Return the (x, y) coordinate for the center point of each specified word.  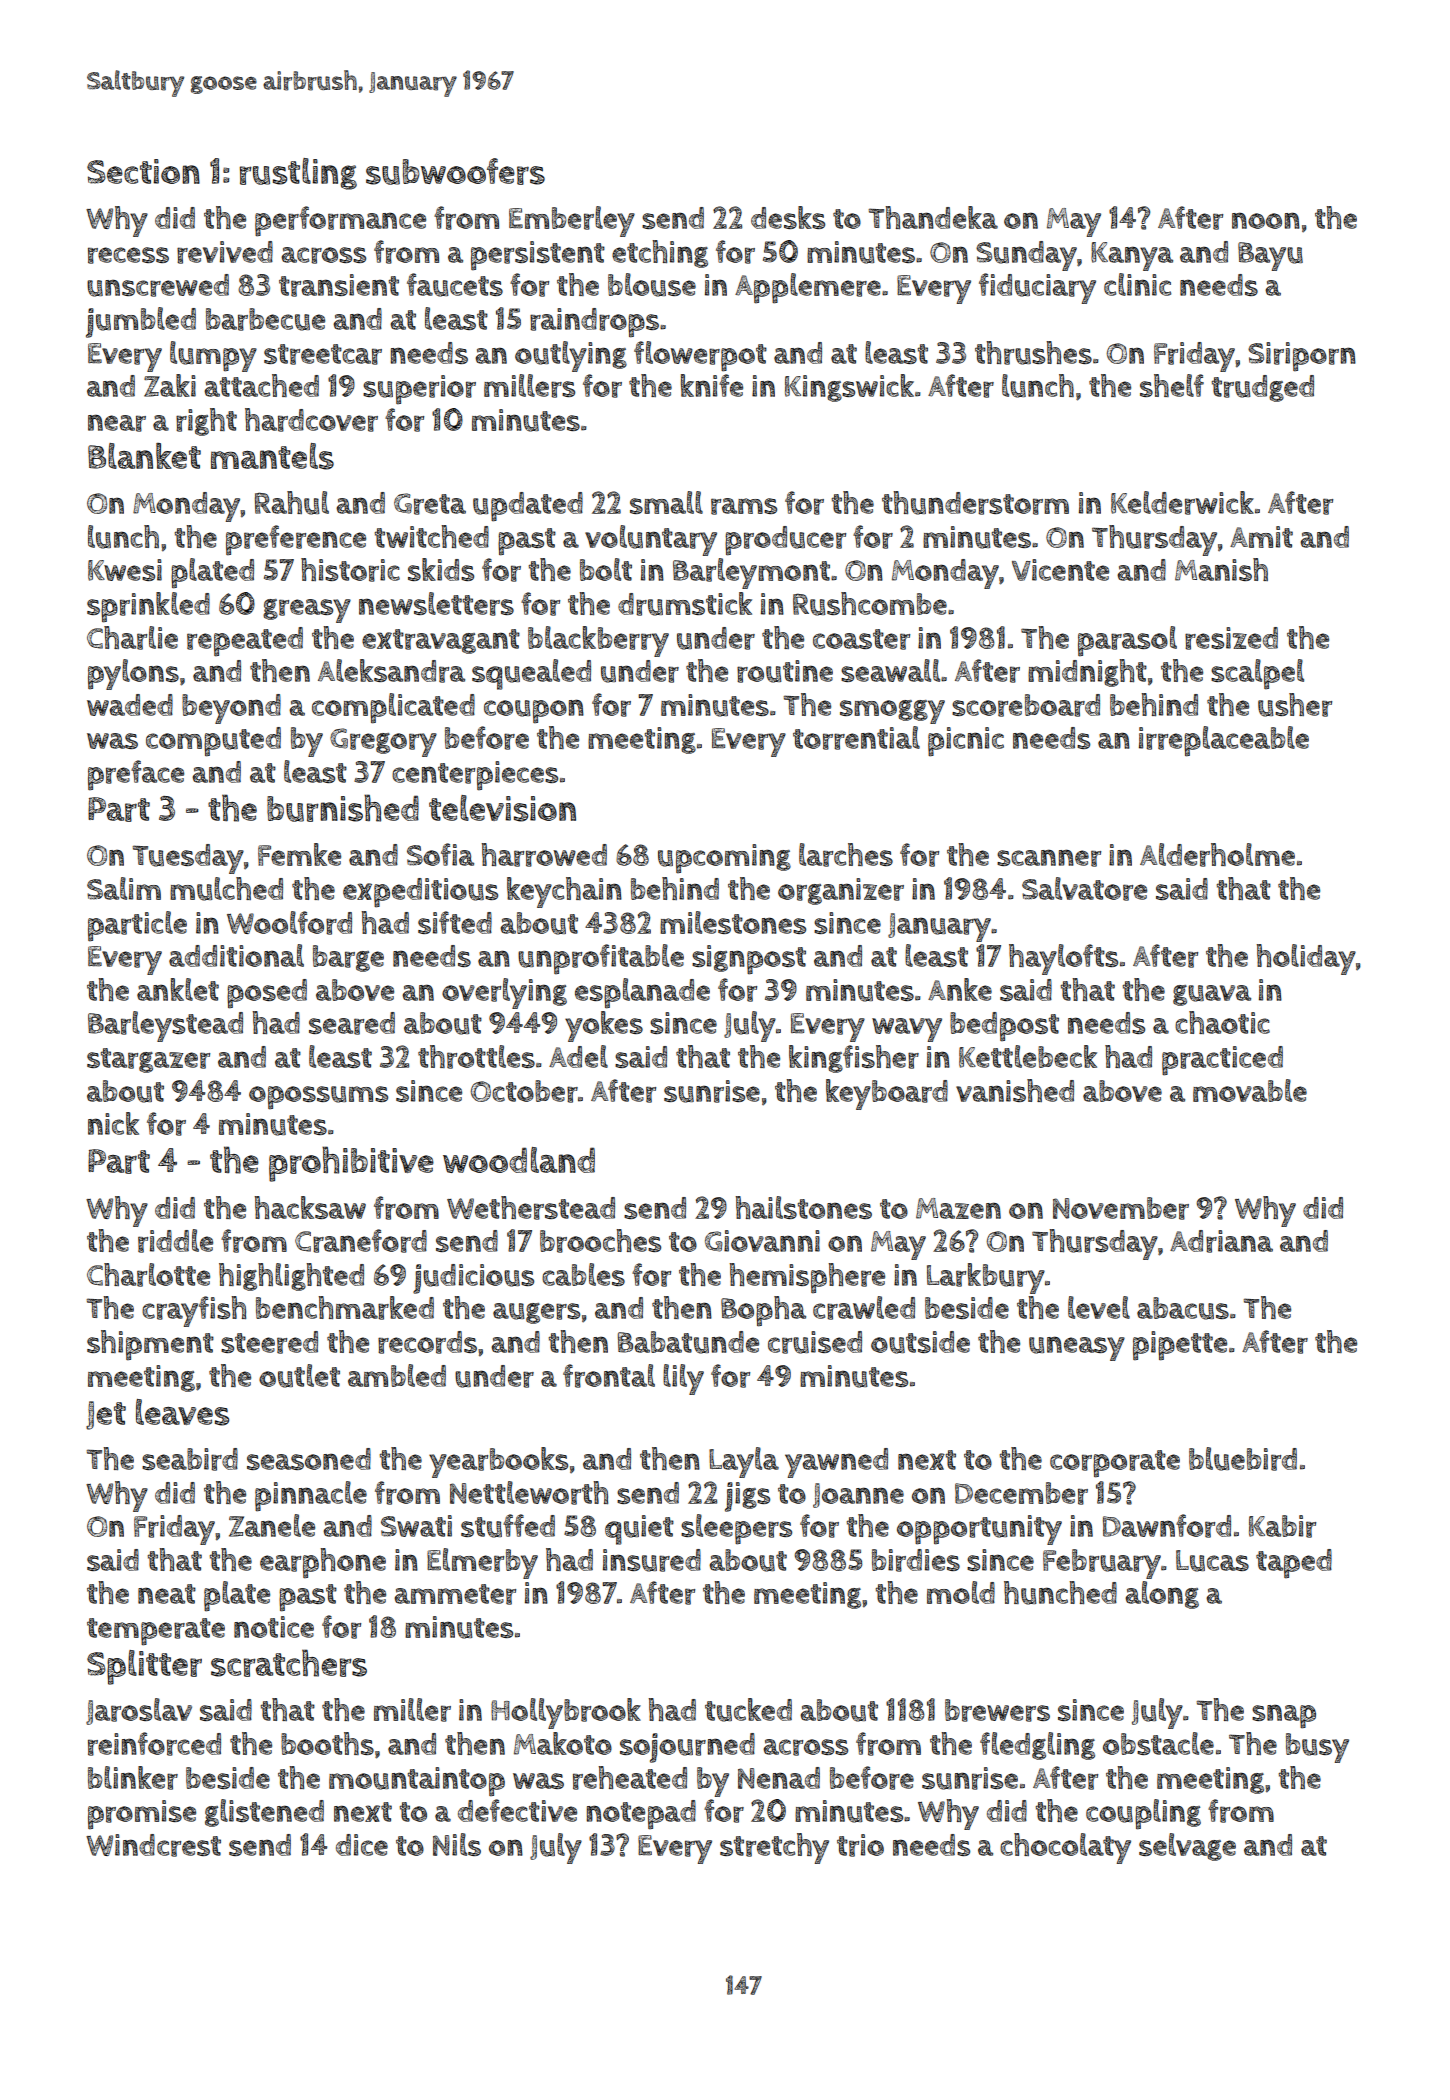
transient (339, 285)
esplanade (642, 993)
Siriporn (1302, 357)
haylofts (1063, 959)
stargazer (148, 1060)
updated (528, 506)
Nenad (779, 1778)
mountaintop (417, 1782)
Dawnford (1167, 1526)
